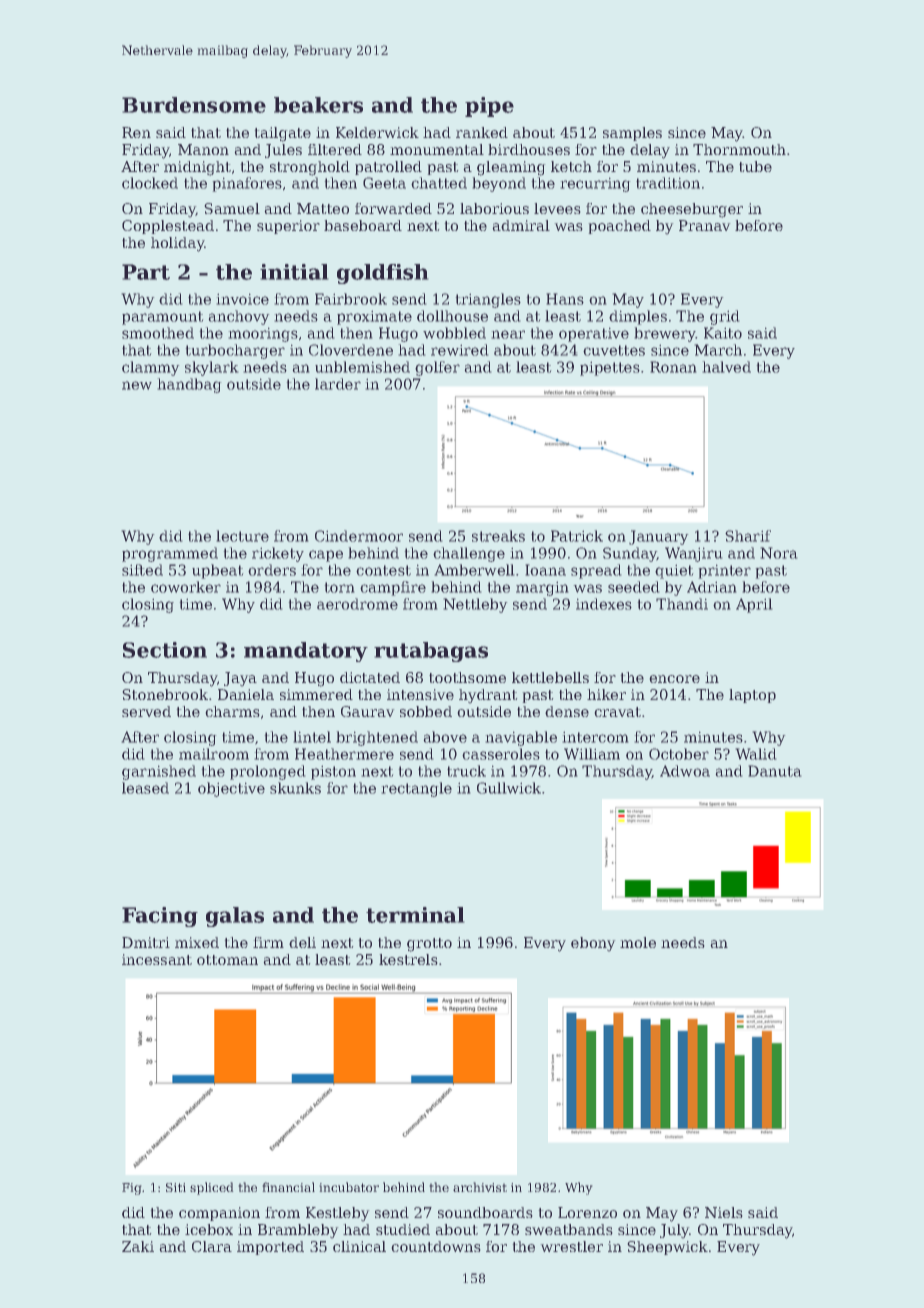  Describe the element at coordinates (550, 677) in the image. I see `kettlebells` at that location.
